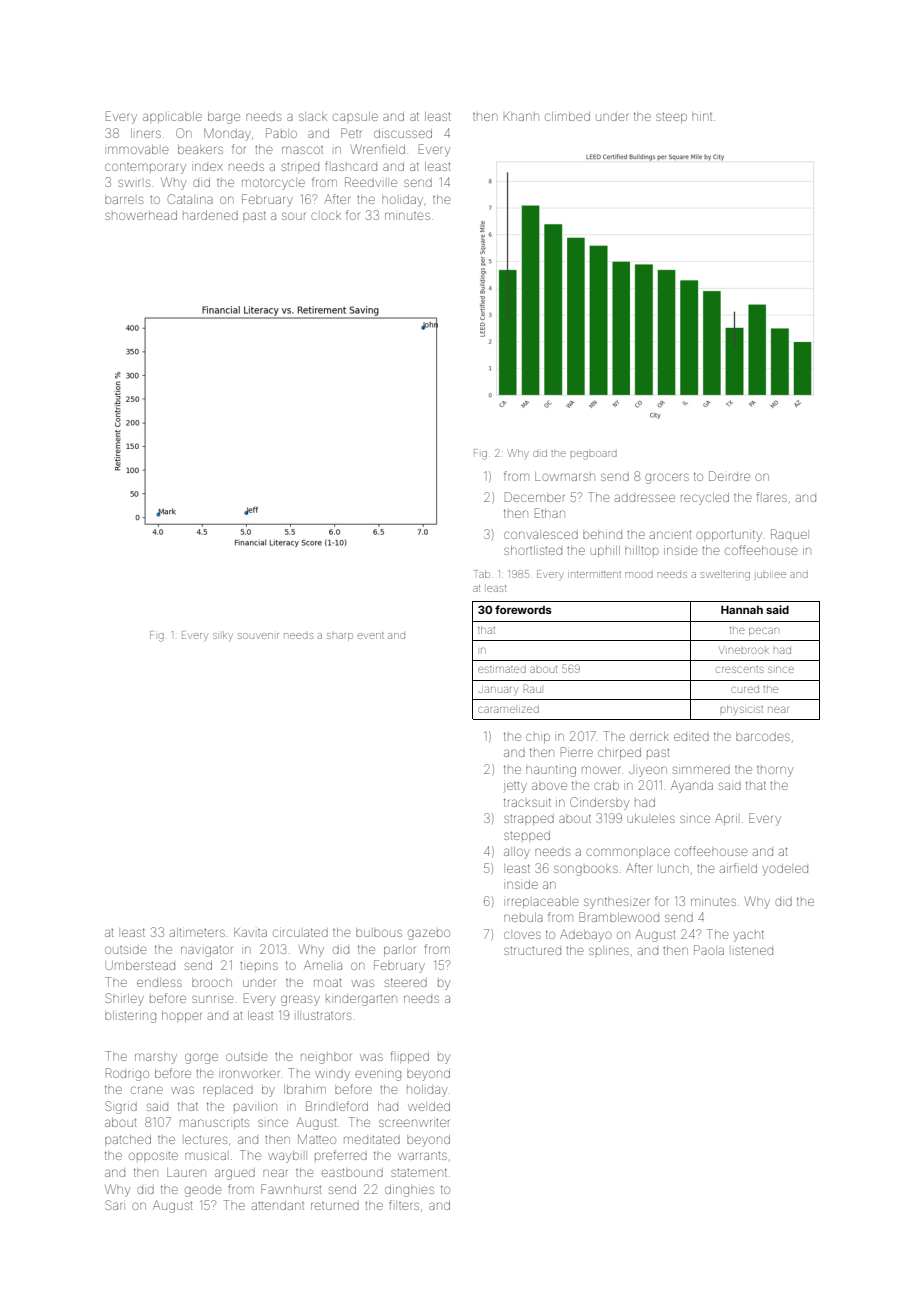 The height and width of the page is (1308, 924). What do you see at coordinates (738, 868) in the page?
I see `airfield` at bounding box center [738, 868].
